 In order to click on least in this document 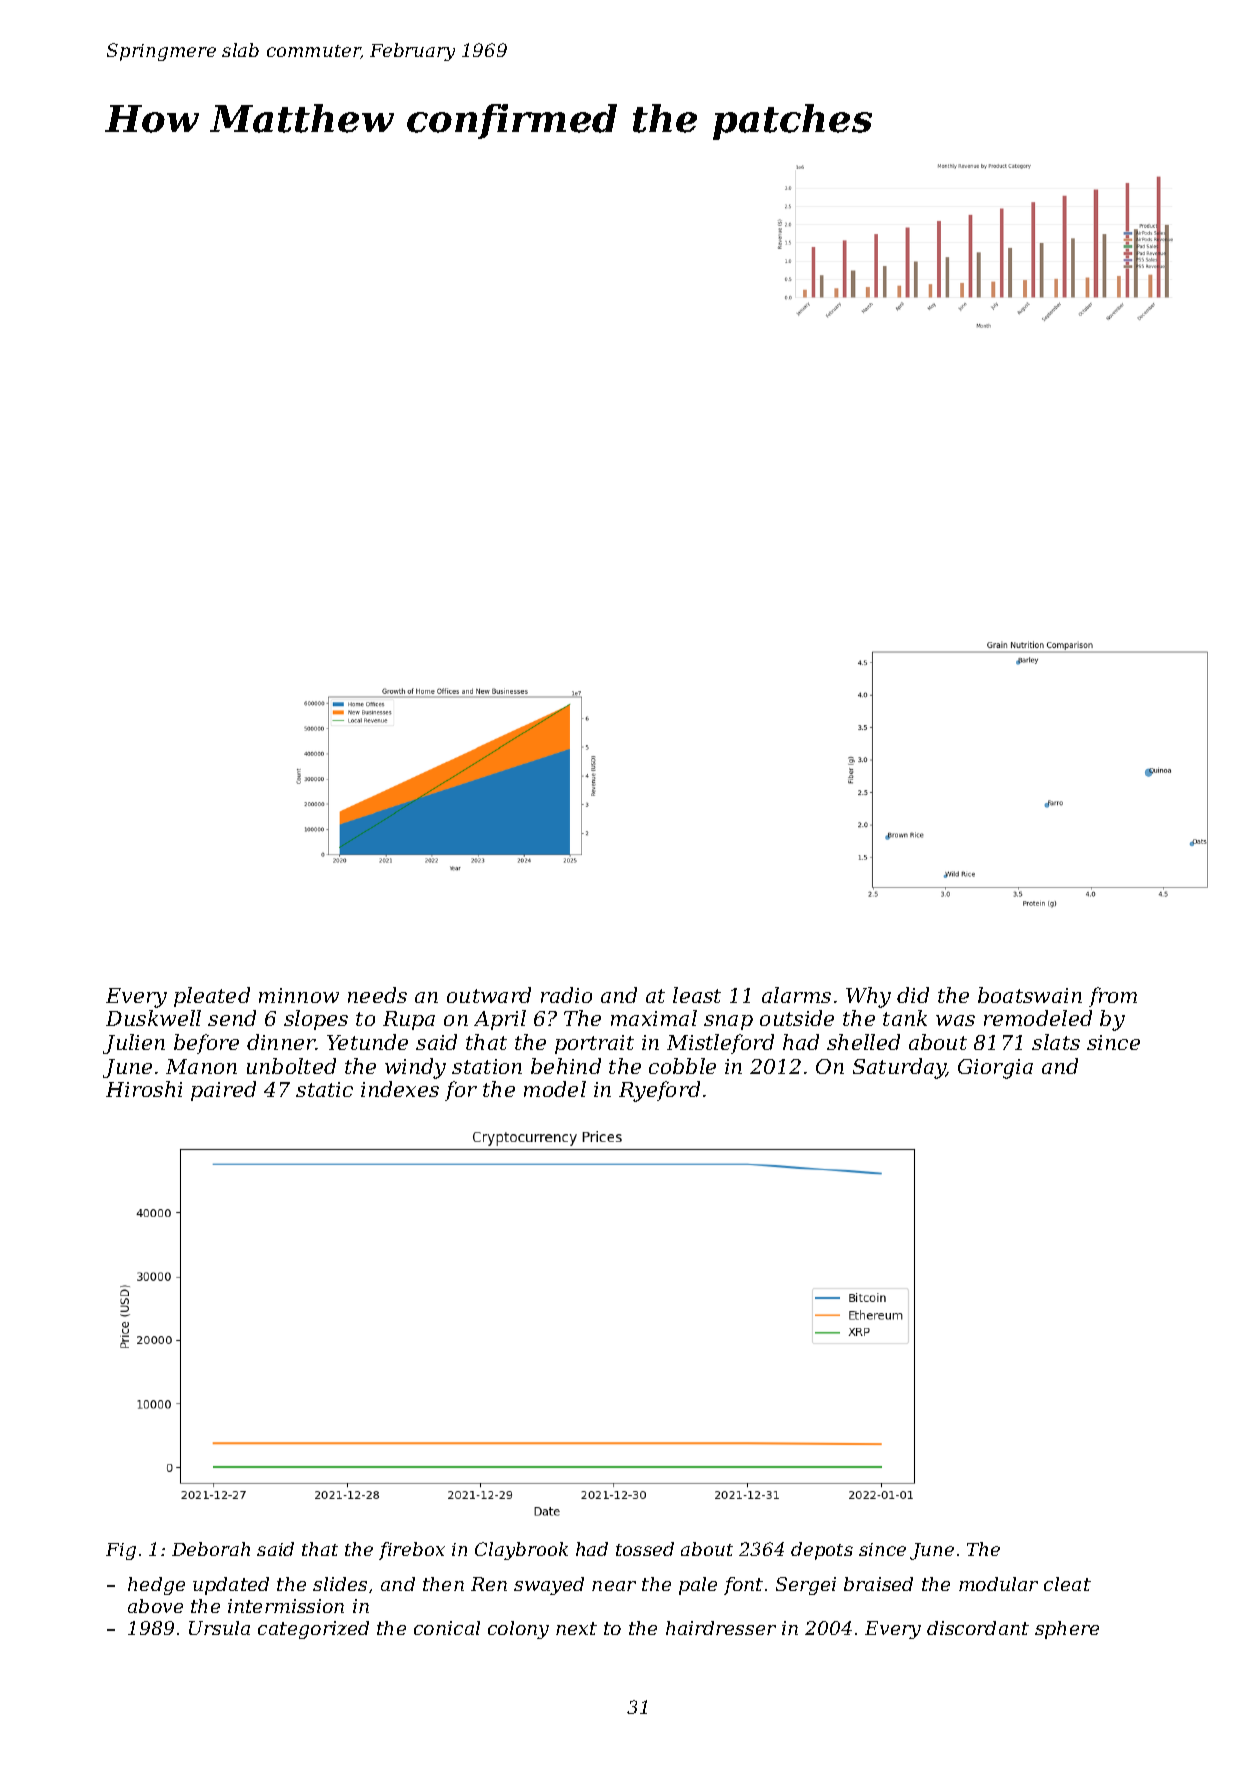, I will do `click(697, 995)`.
